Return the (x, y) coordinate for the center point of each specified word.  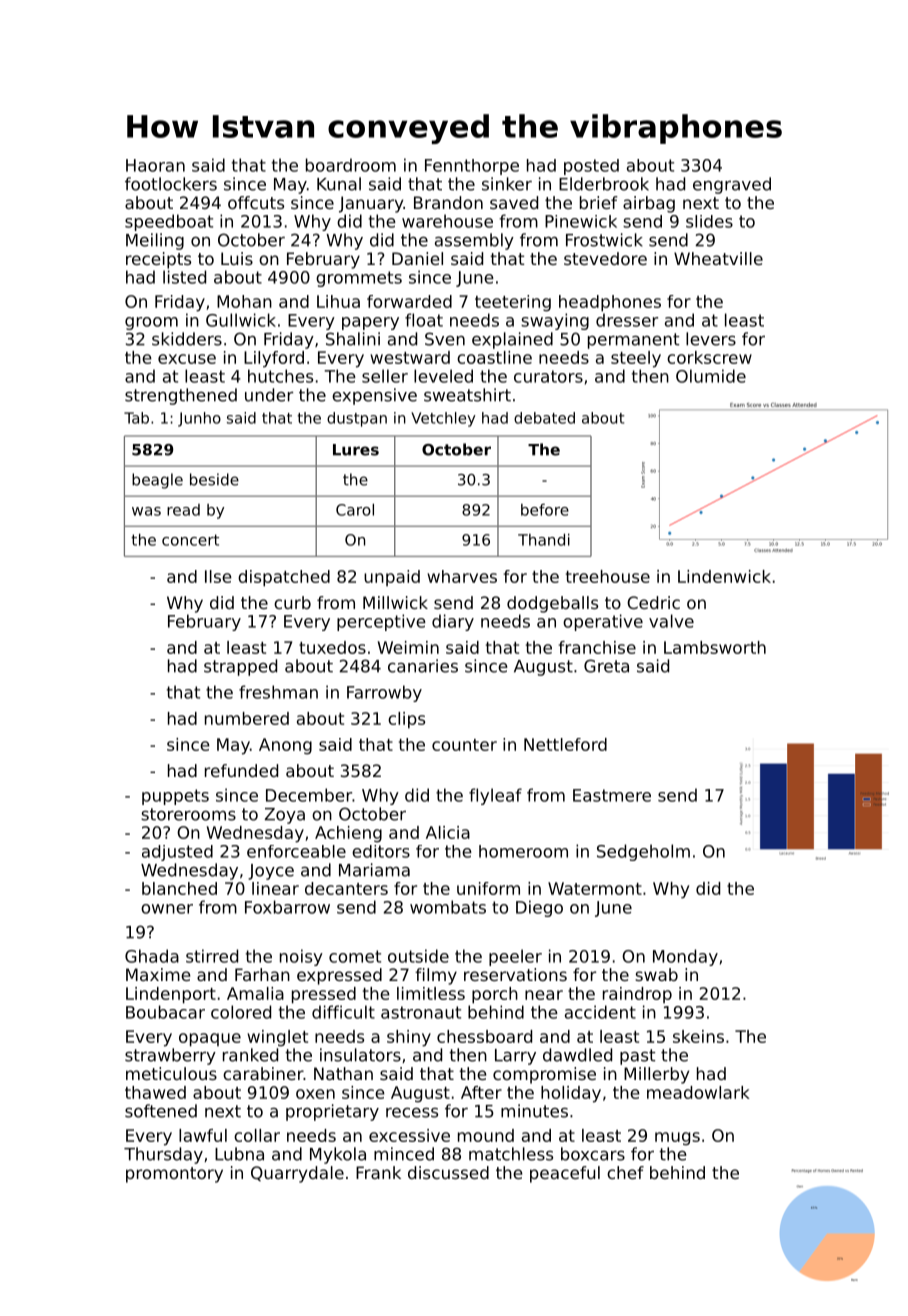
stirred (212, 956)
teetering (513, 303)
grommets (359, 279)
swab (656, 974)
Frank (378, 1172)
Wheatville (718, 258)
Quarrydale (297, 1174)
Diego (539, 908)
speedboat (169, 222)
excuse (187, 359)
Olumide (711, 376)
